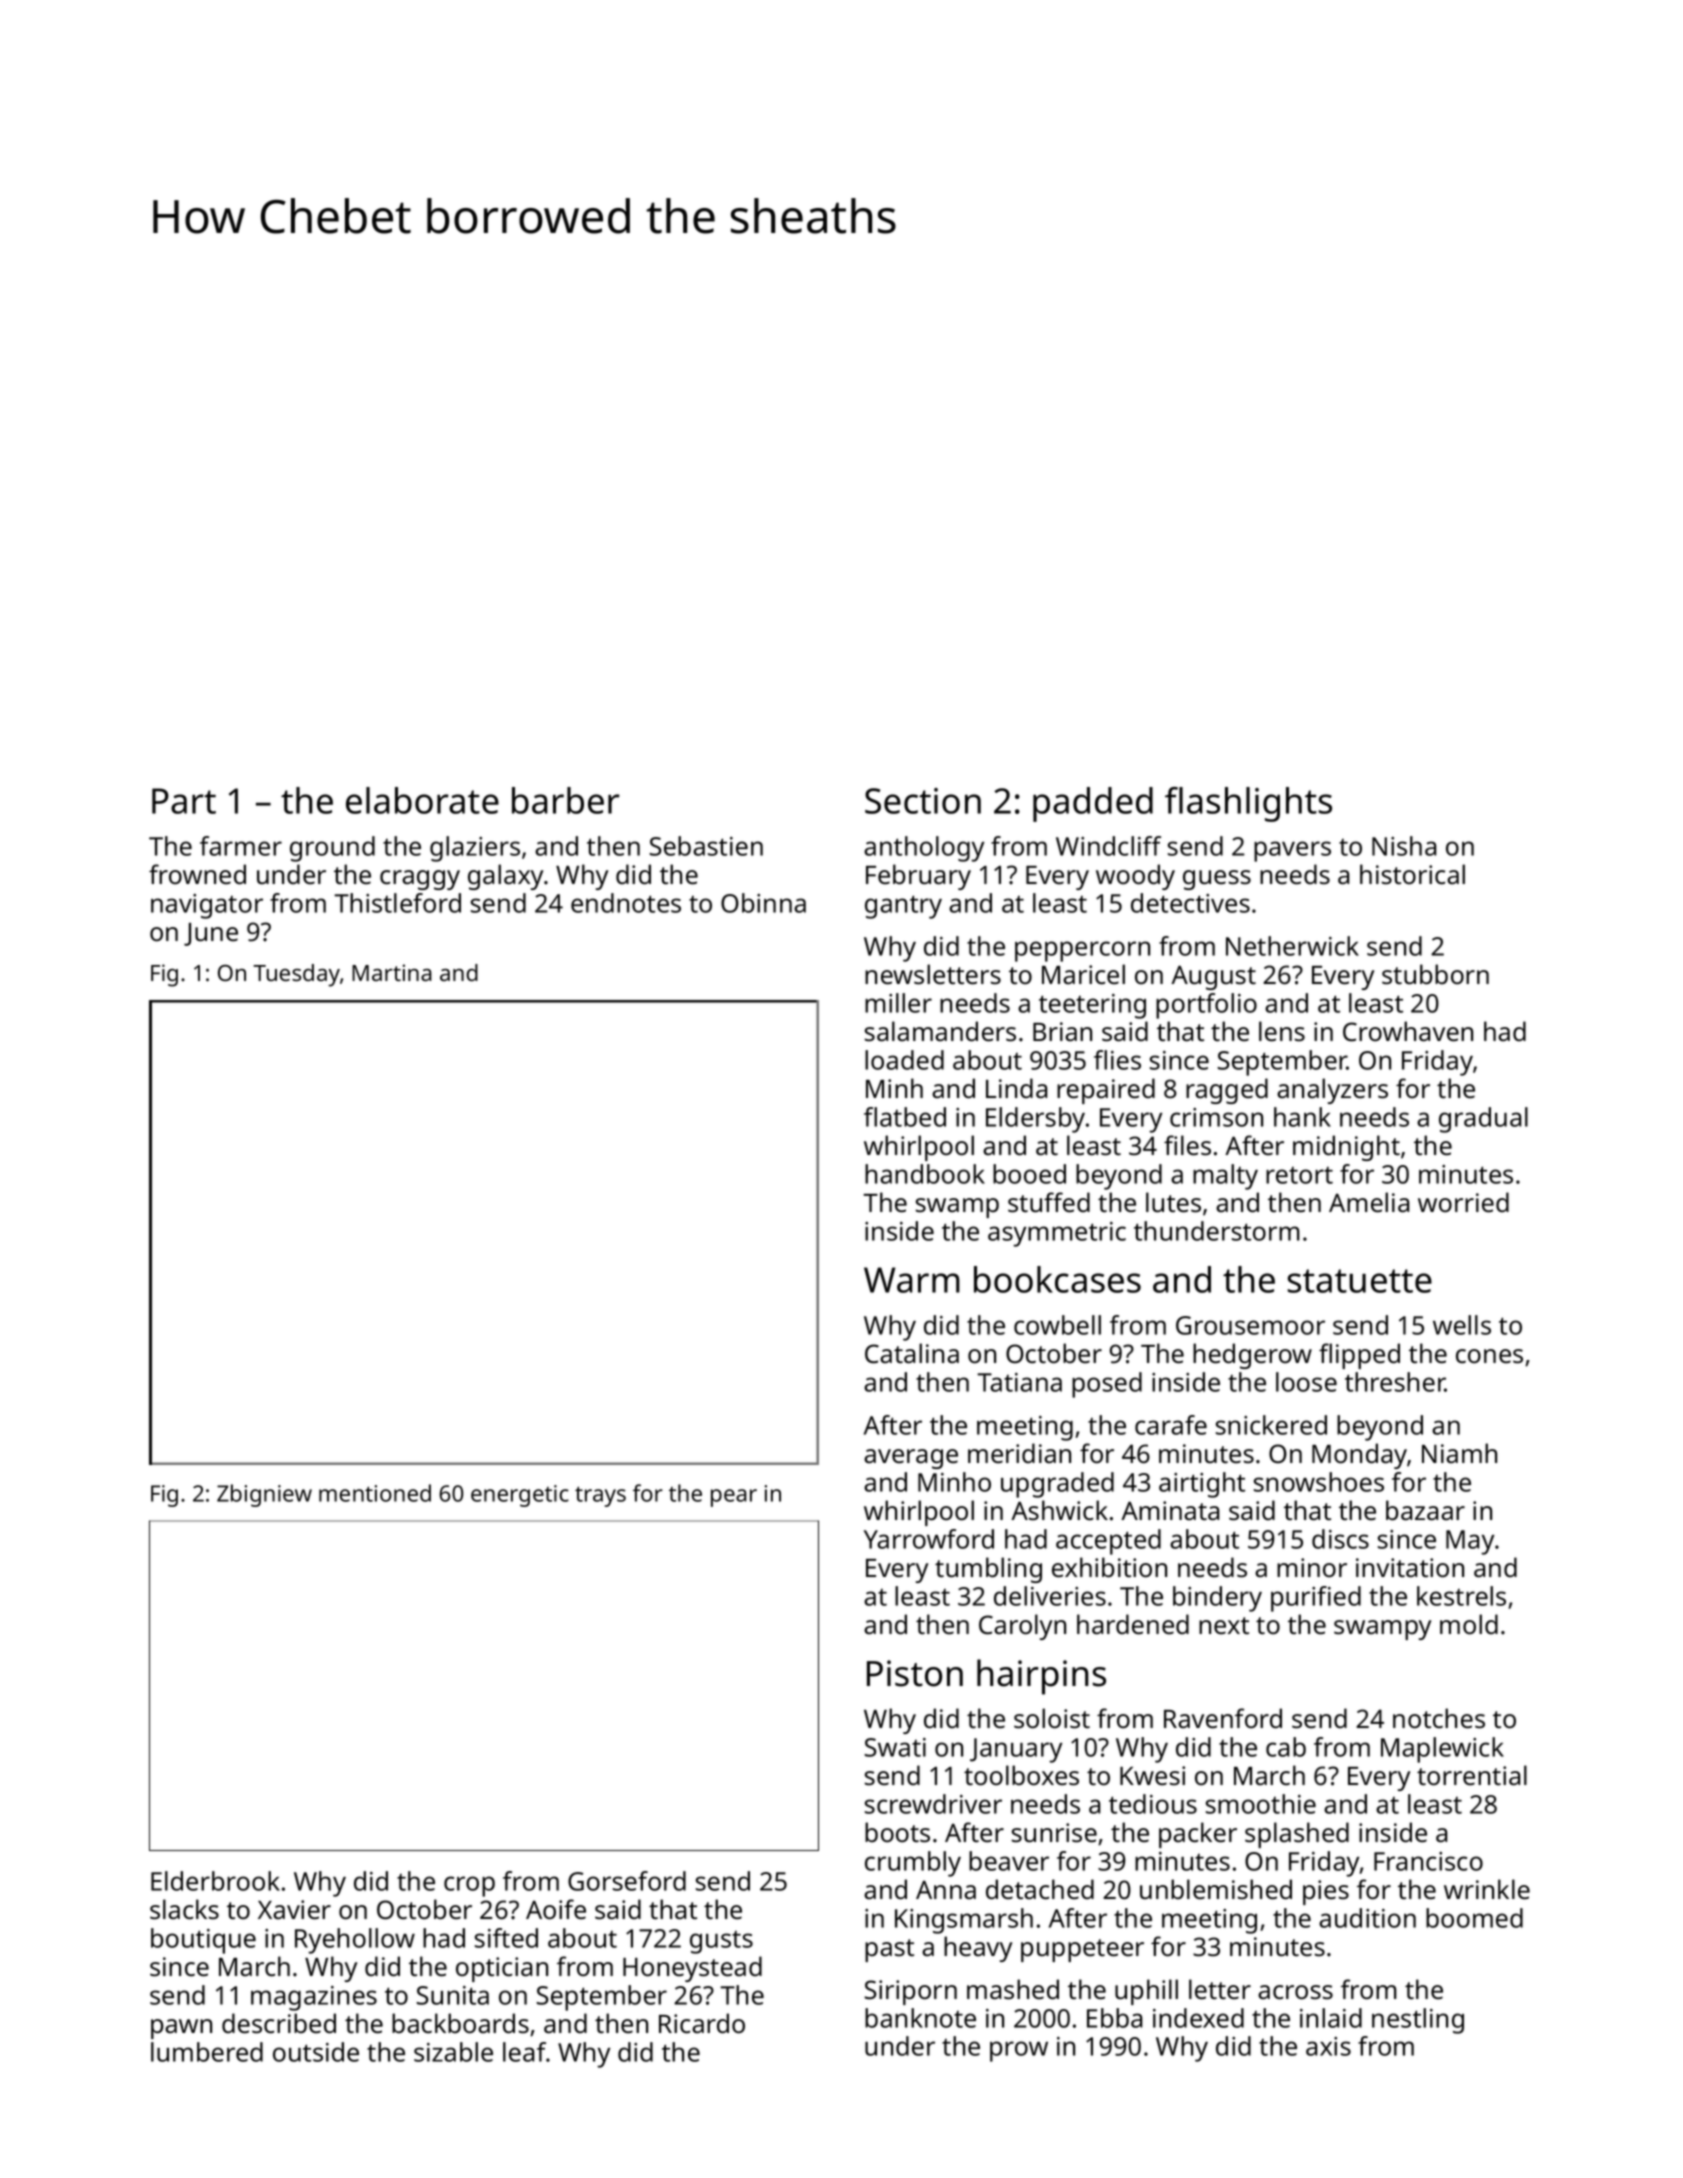 The image size is (1683, 2178). Describe the element at coordinates (1328, 2046) in the screenshot. I see `axis` at that location.
